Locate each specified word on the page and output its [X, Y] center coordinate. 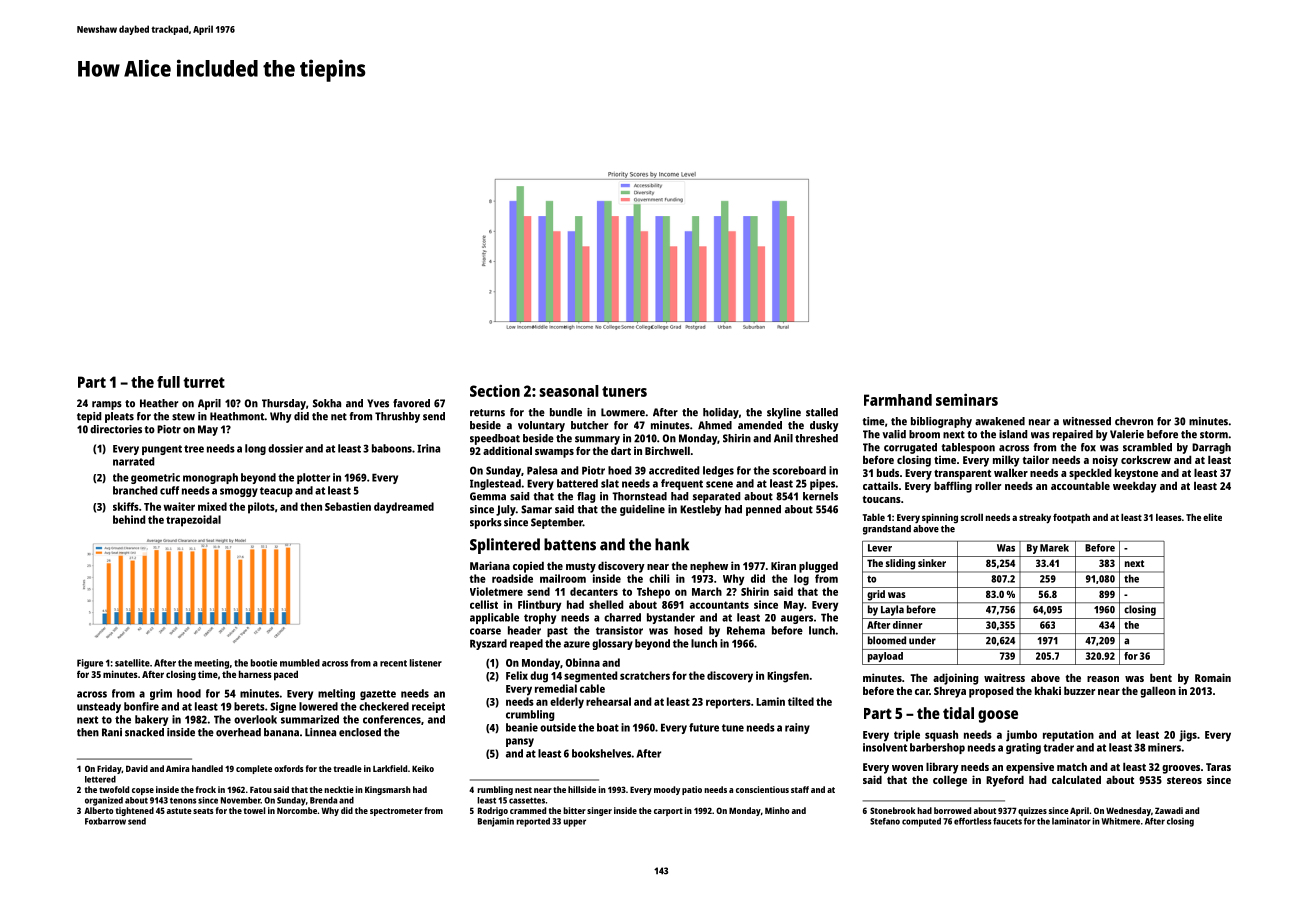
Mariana [490, 565]
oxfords [289, 768]
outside [558, 727]
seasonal [569, 391]
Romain [1213, 677]
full [168, 382]
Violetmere [496, 591]
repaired [1073, 435]
